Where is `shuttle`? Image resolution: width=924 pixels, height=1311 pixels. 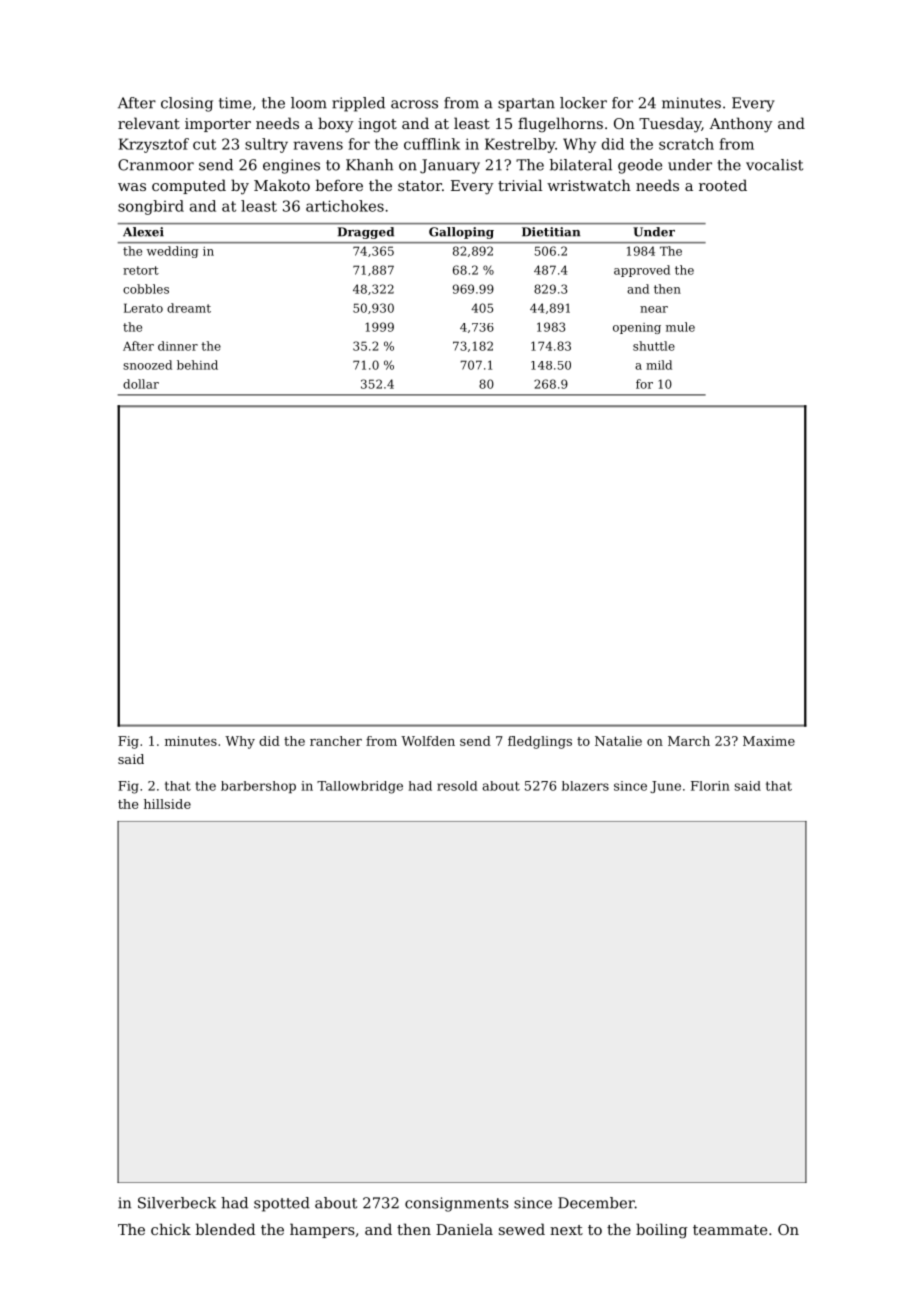
shuttle is located at coordinates (654, 346).
